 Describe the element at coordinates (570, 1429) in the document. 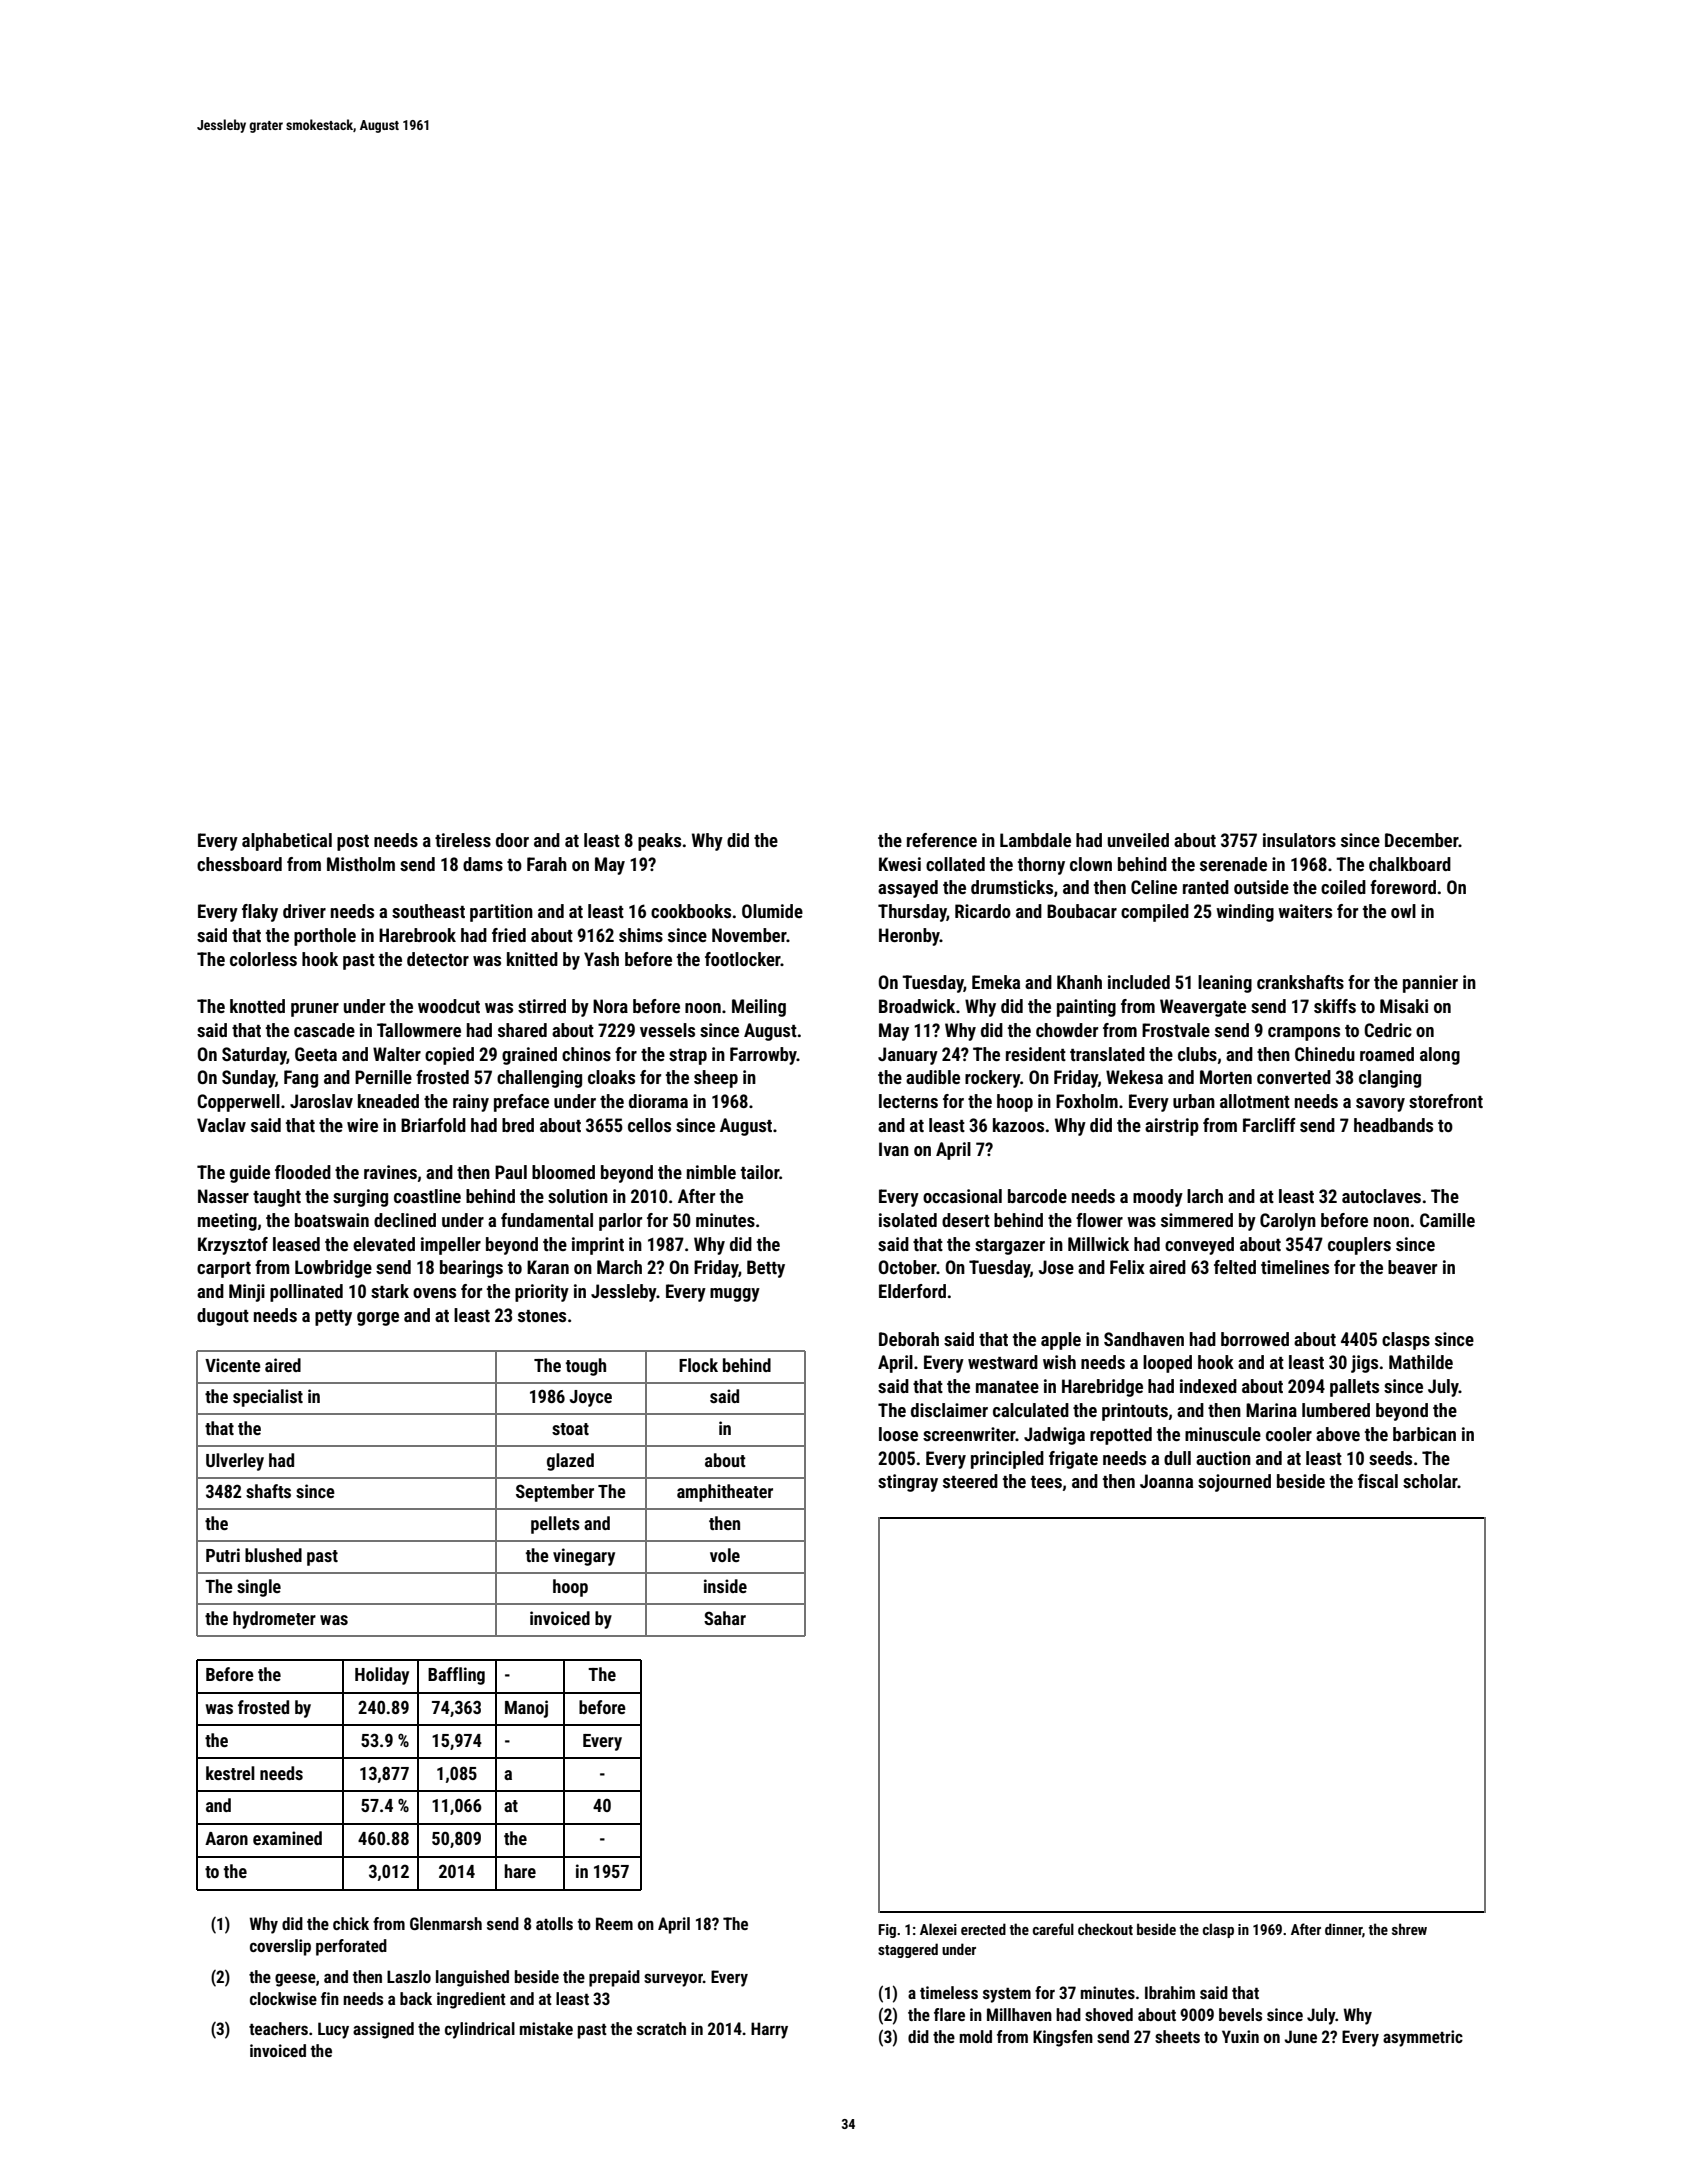

I see `stoat` at that location.
